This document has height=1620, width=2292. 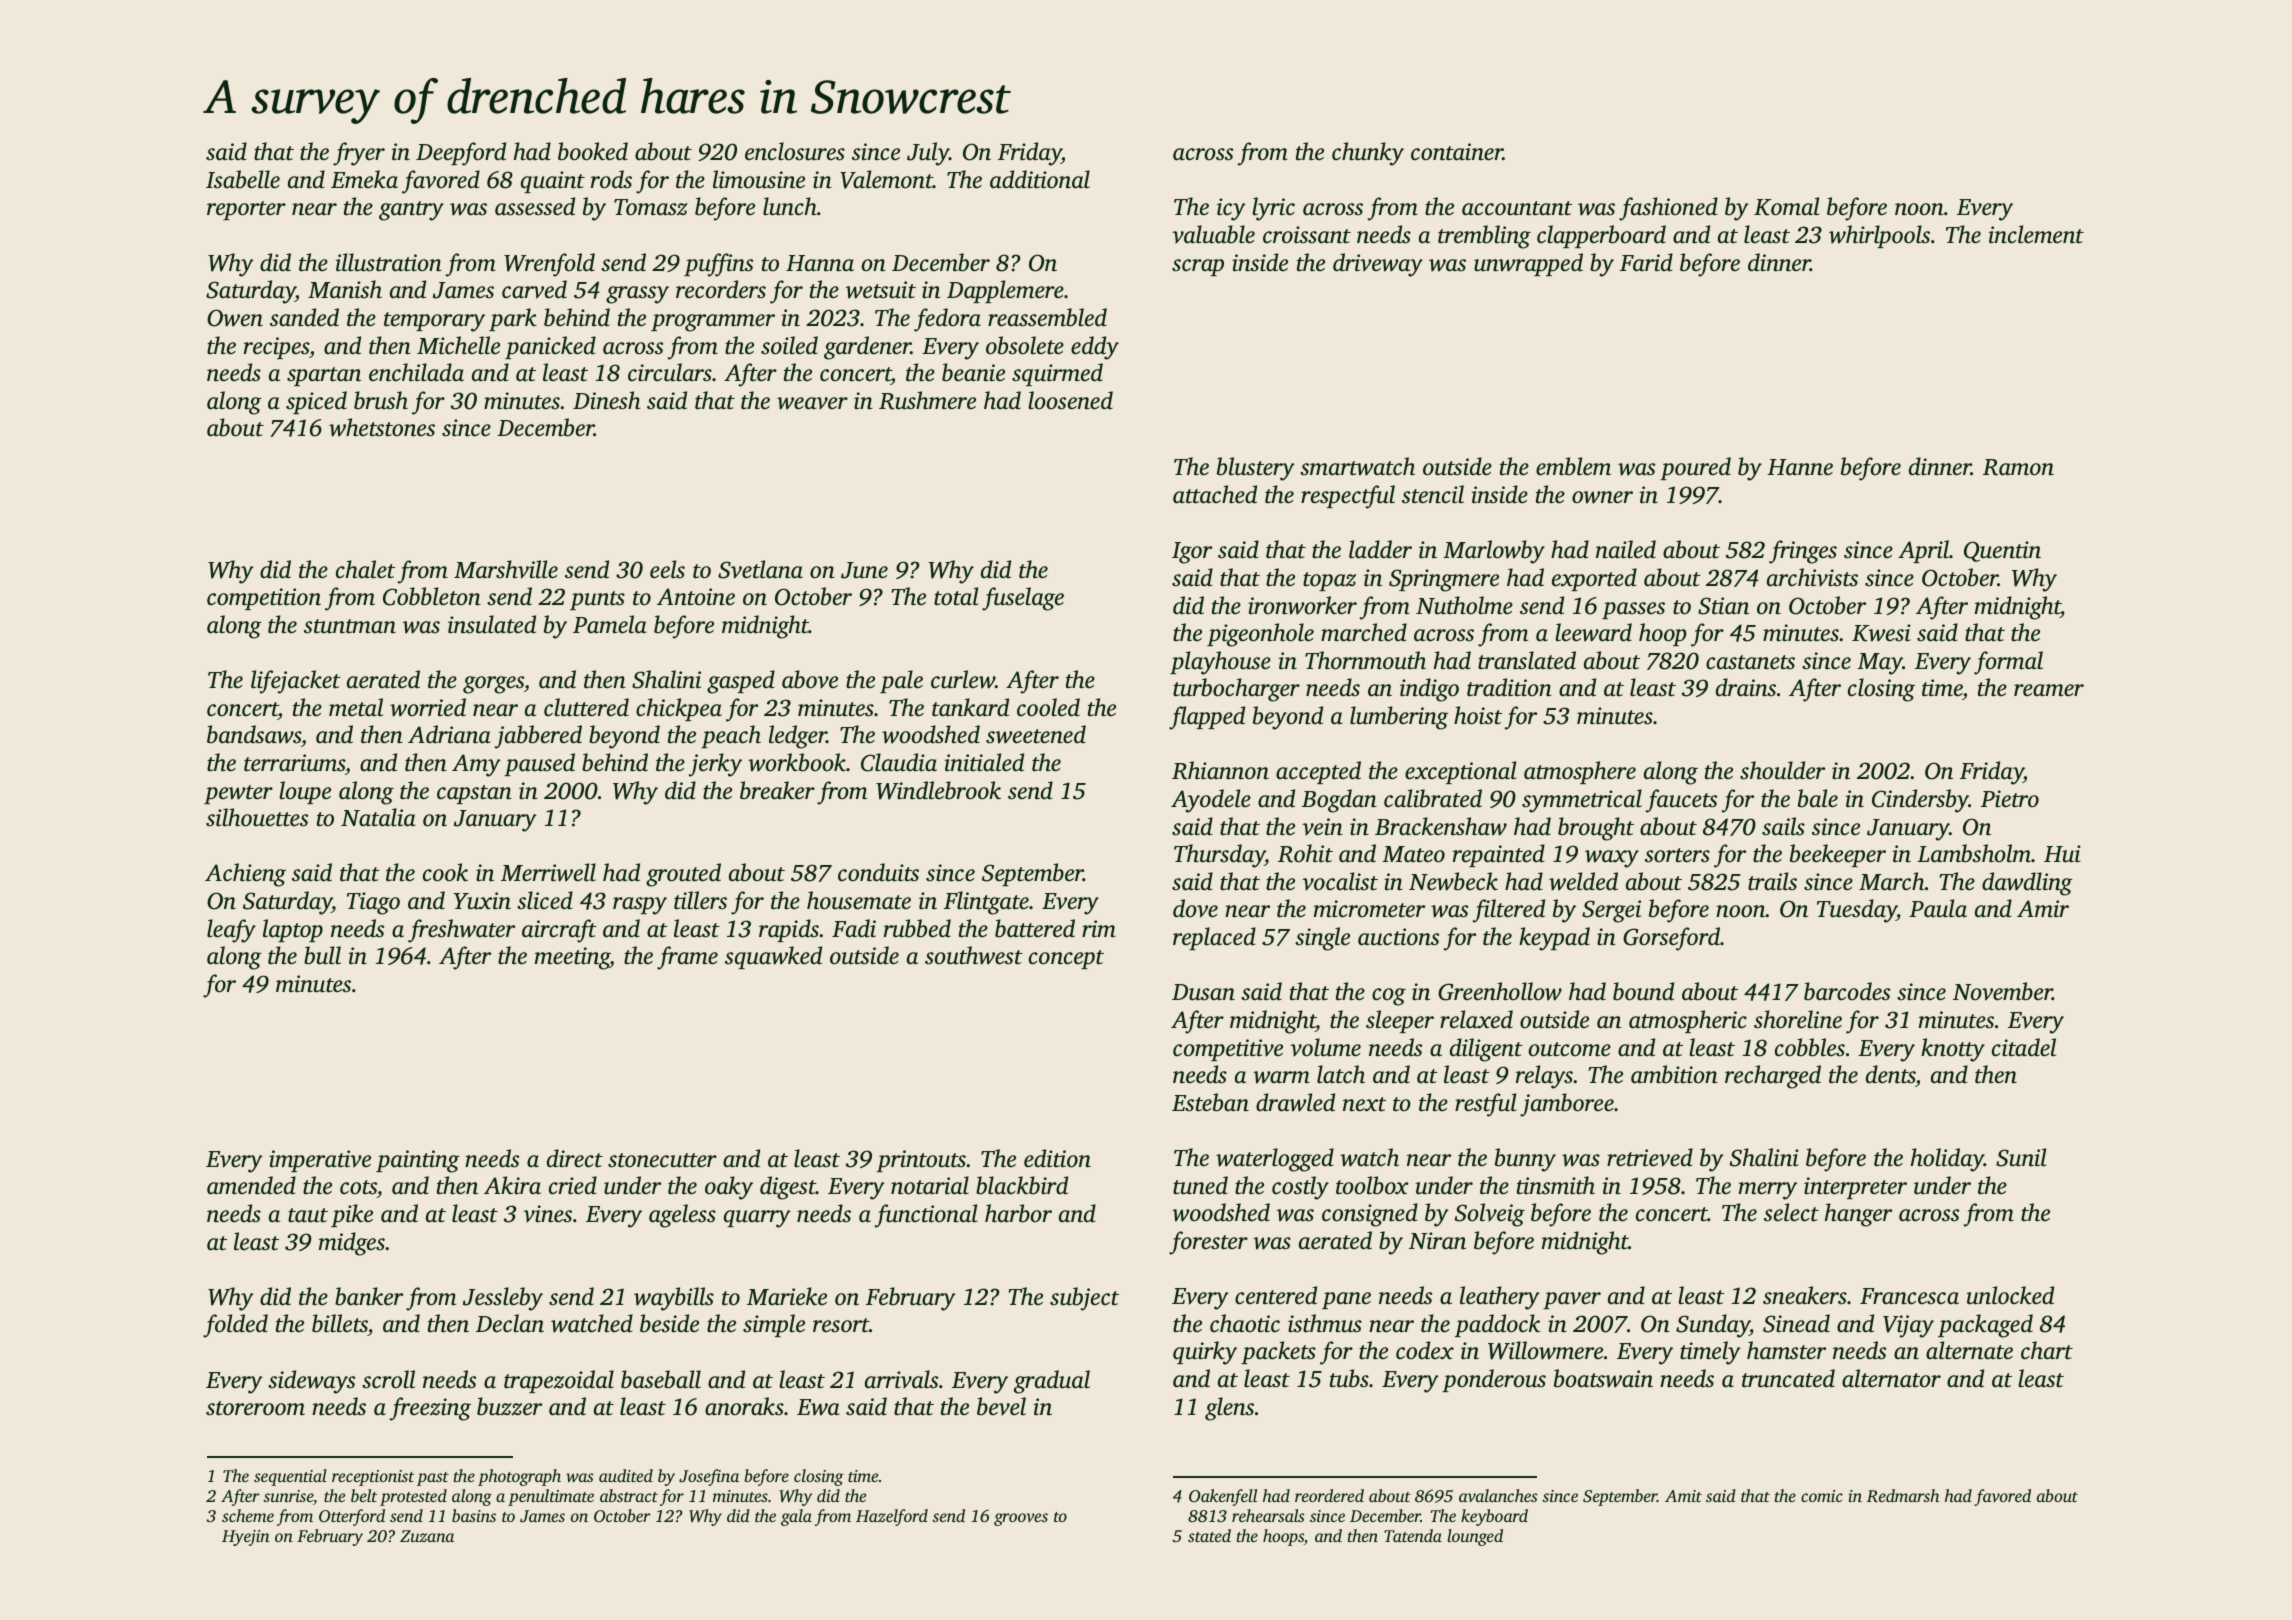 What do you see at coordinates (1494, 552) in the document?
I see `Marlowby` at bounding box center [1494, 552].
